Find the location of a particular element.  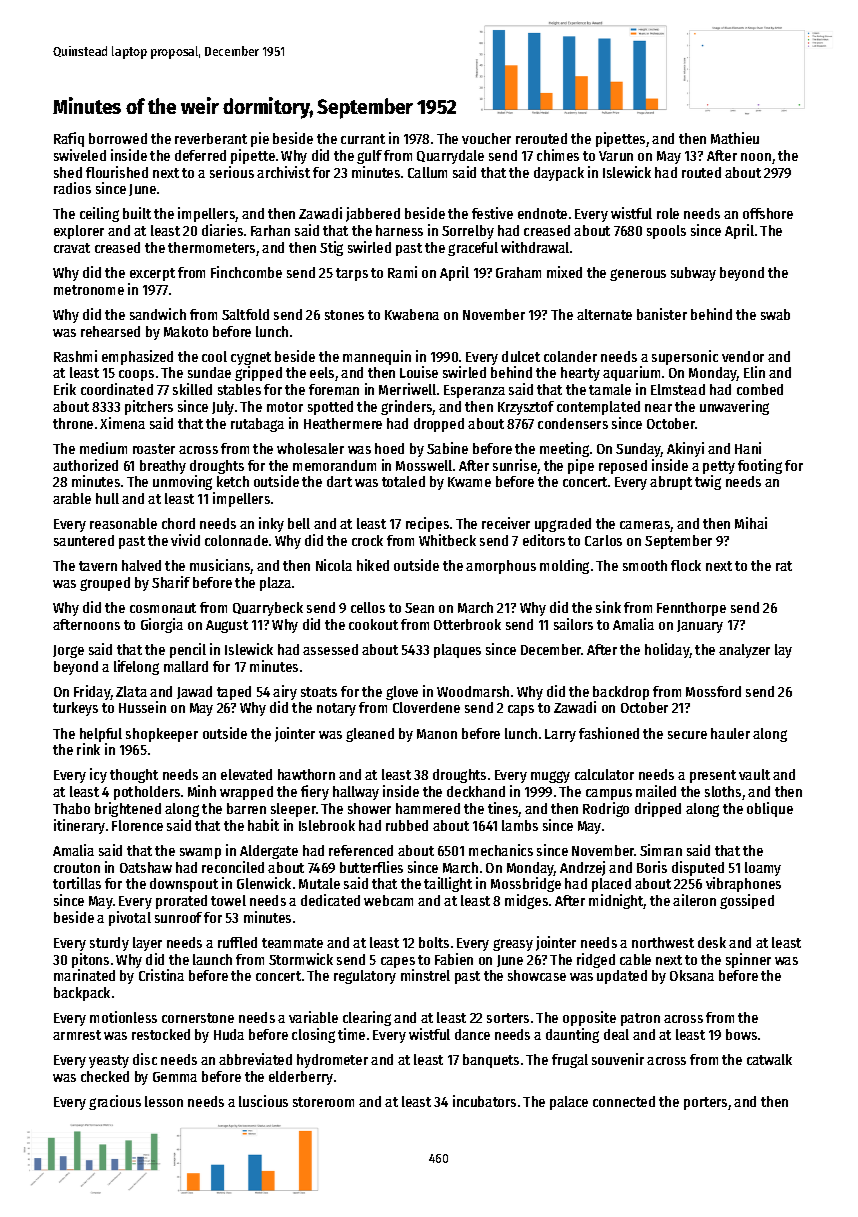

mallard is located at coordinates (186, 666).
